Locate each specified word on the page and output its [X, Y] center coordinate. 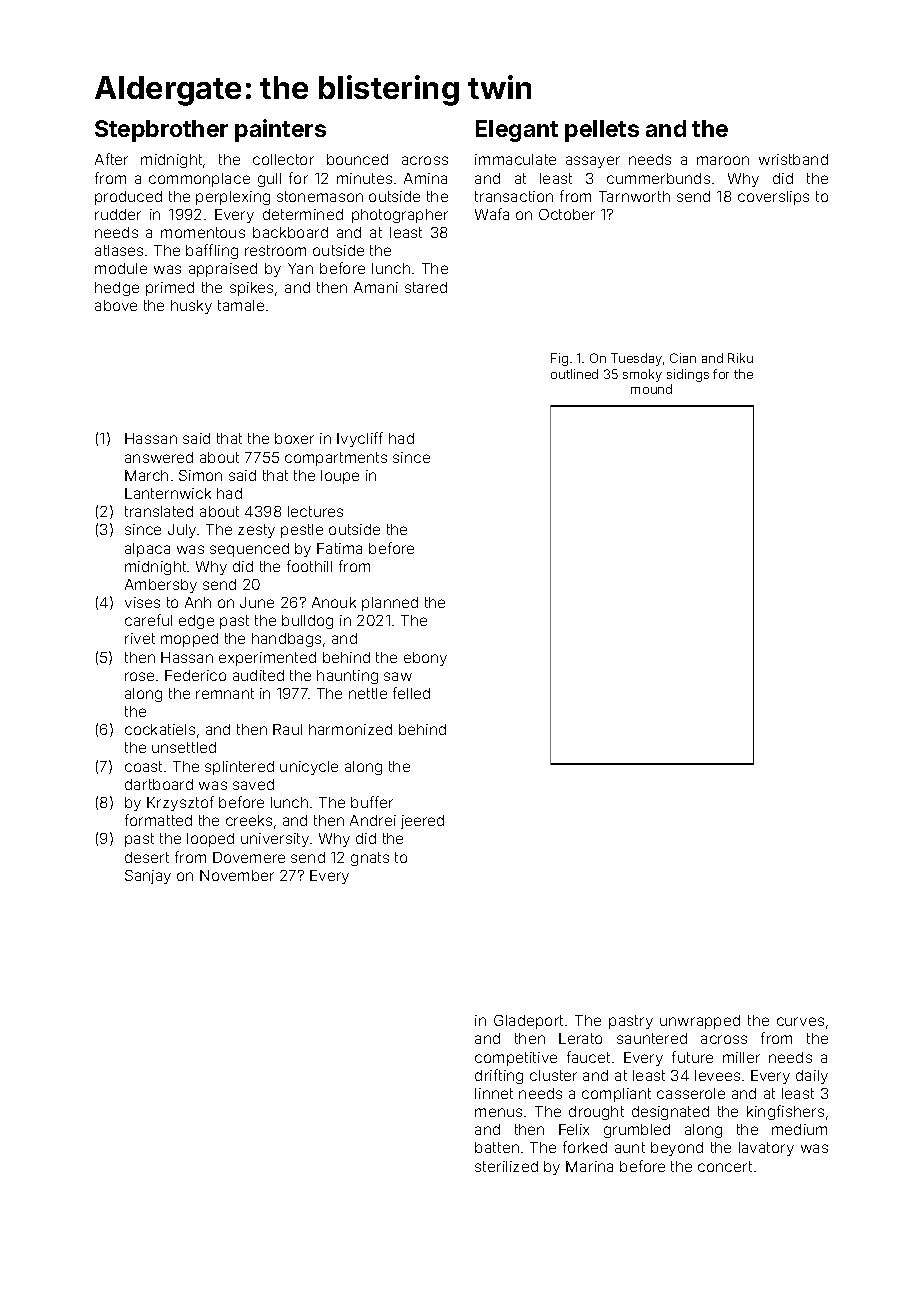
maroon [723, 160]
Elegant [517, 131]
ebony [425, 659]
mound [651, 389]
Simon [200, 475]
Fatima [339, 548]
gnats [370, 859]
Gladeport [528, 1022]
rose [139, 676]
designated [670, 1113]
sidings [688, 375]
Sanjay [148, 877]
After [111, 159]
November [237, 875]
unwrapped [700, 1022]
